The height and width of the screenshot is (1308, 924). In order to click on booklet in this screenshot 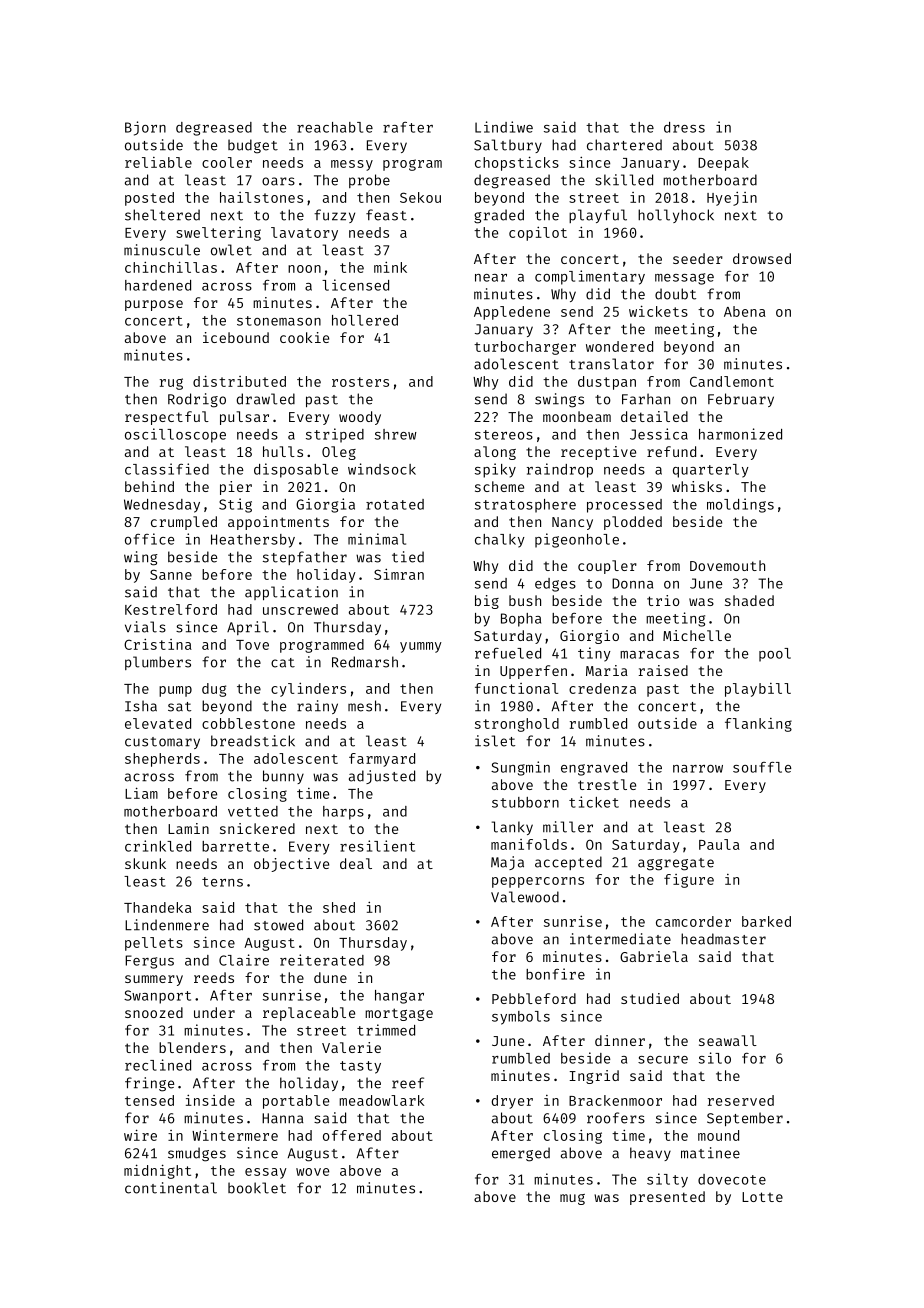, I will do `click(257, 1188)`.
